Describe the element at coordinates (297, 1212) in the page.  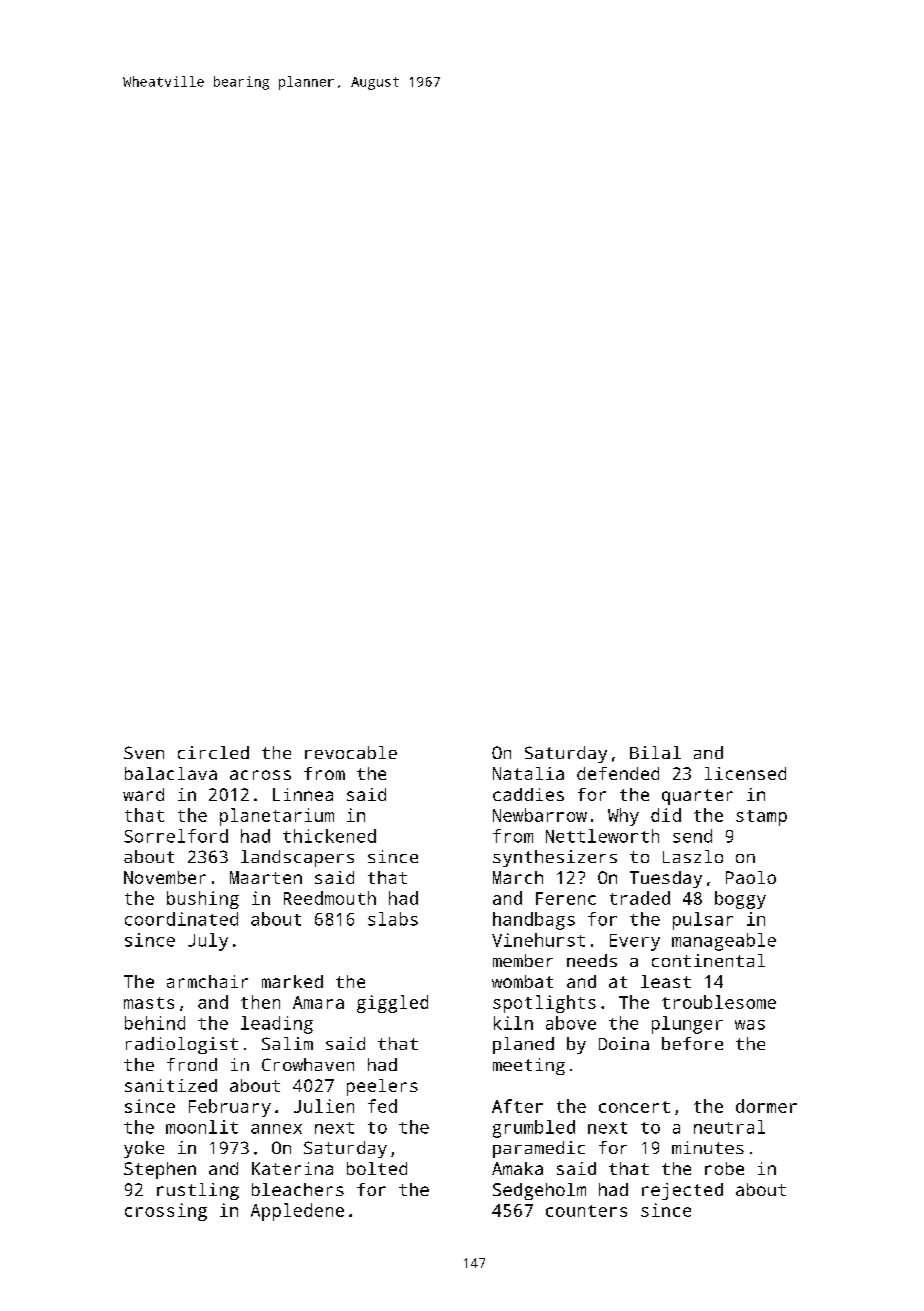
I see `Appledene` at that location.
